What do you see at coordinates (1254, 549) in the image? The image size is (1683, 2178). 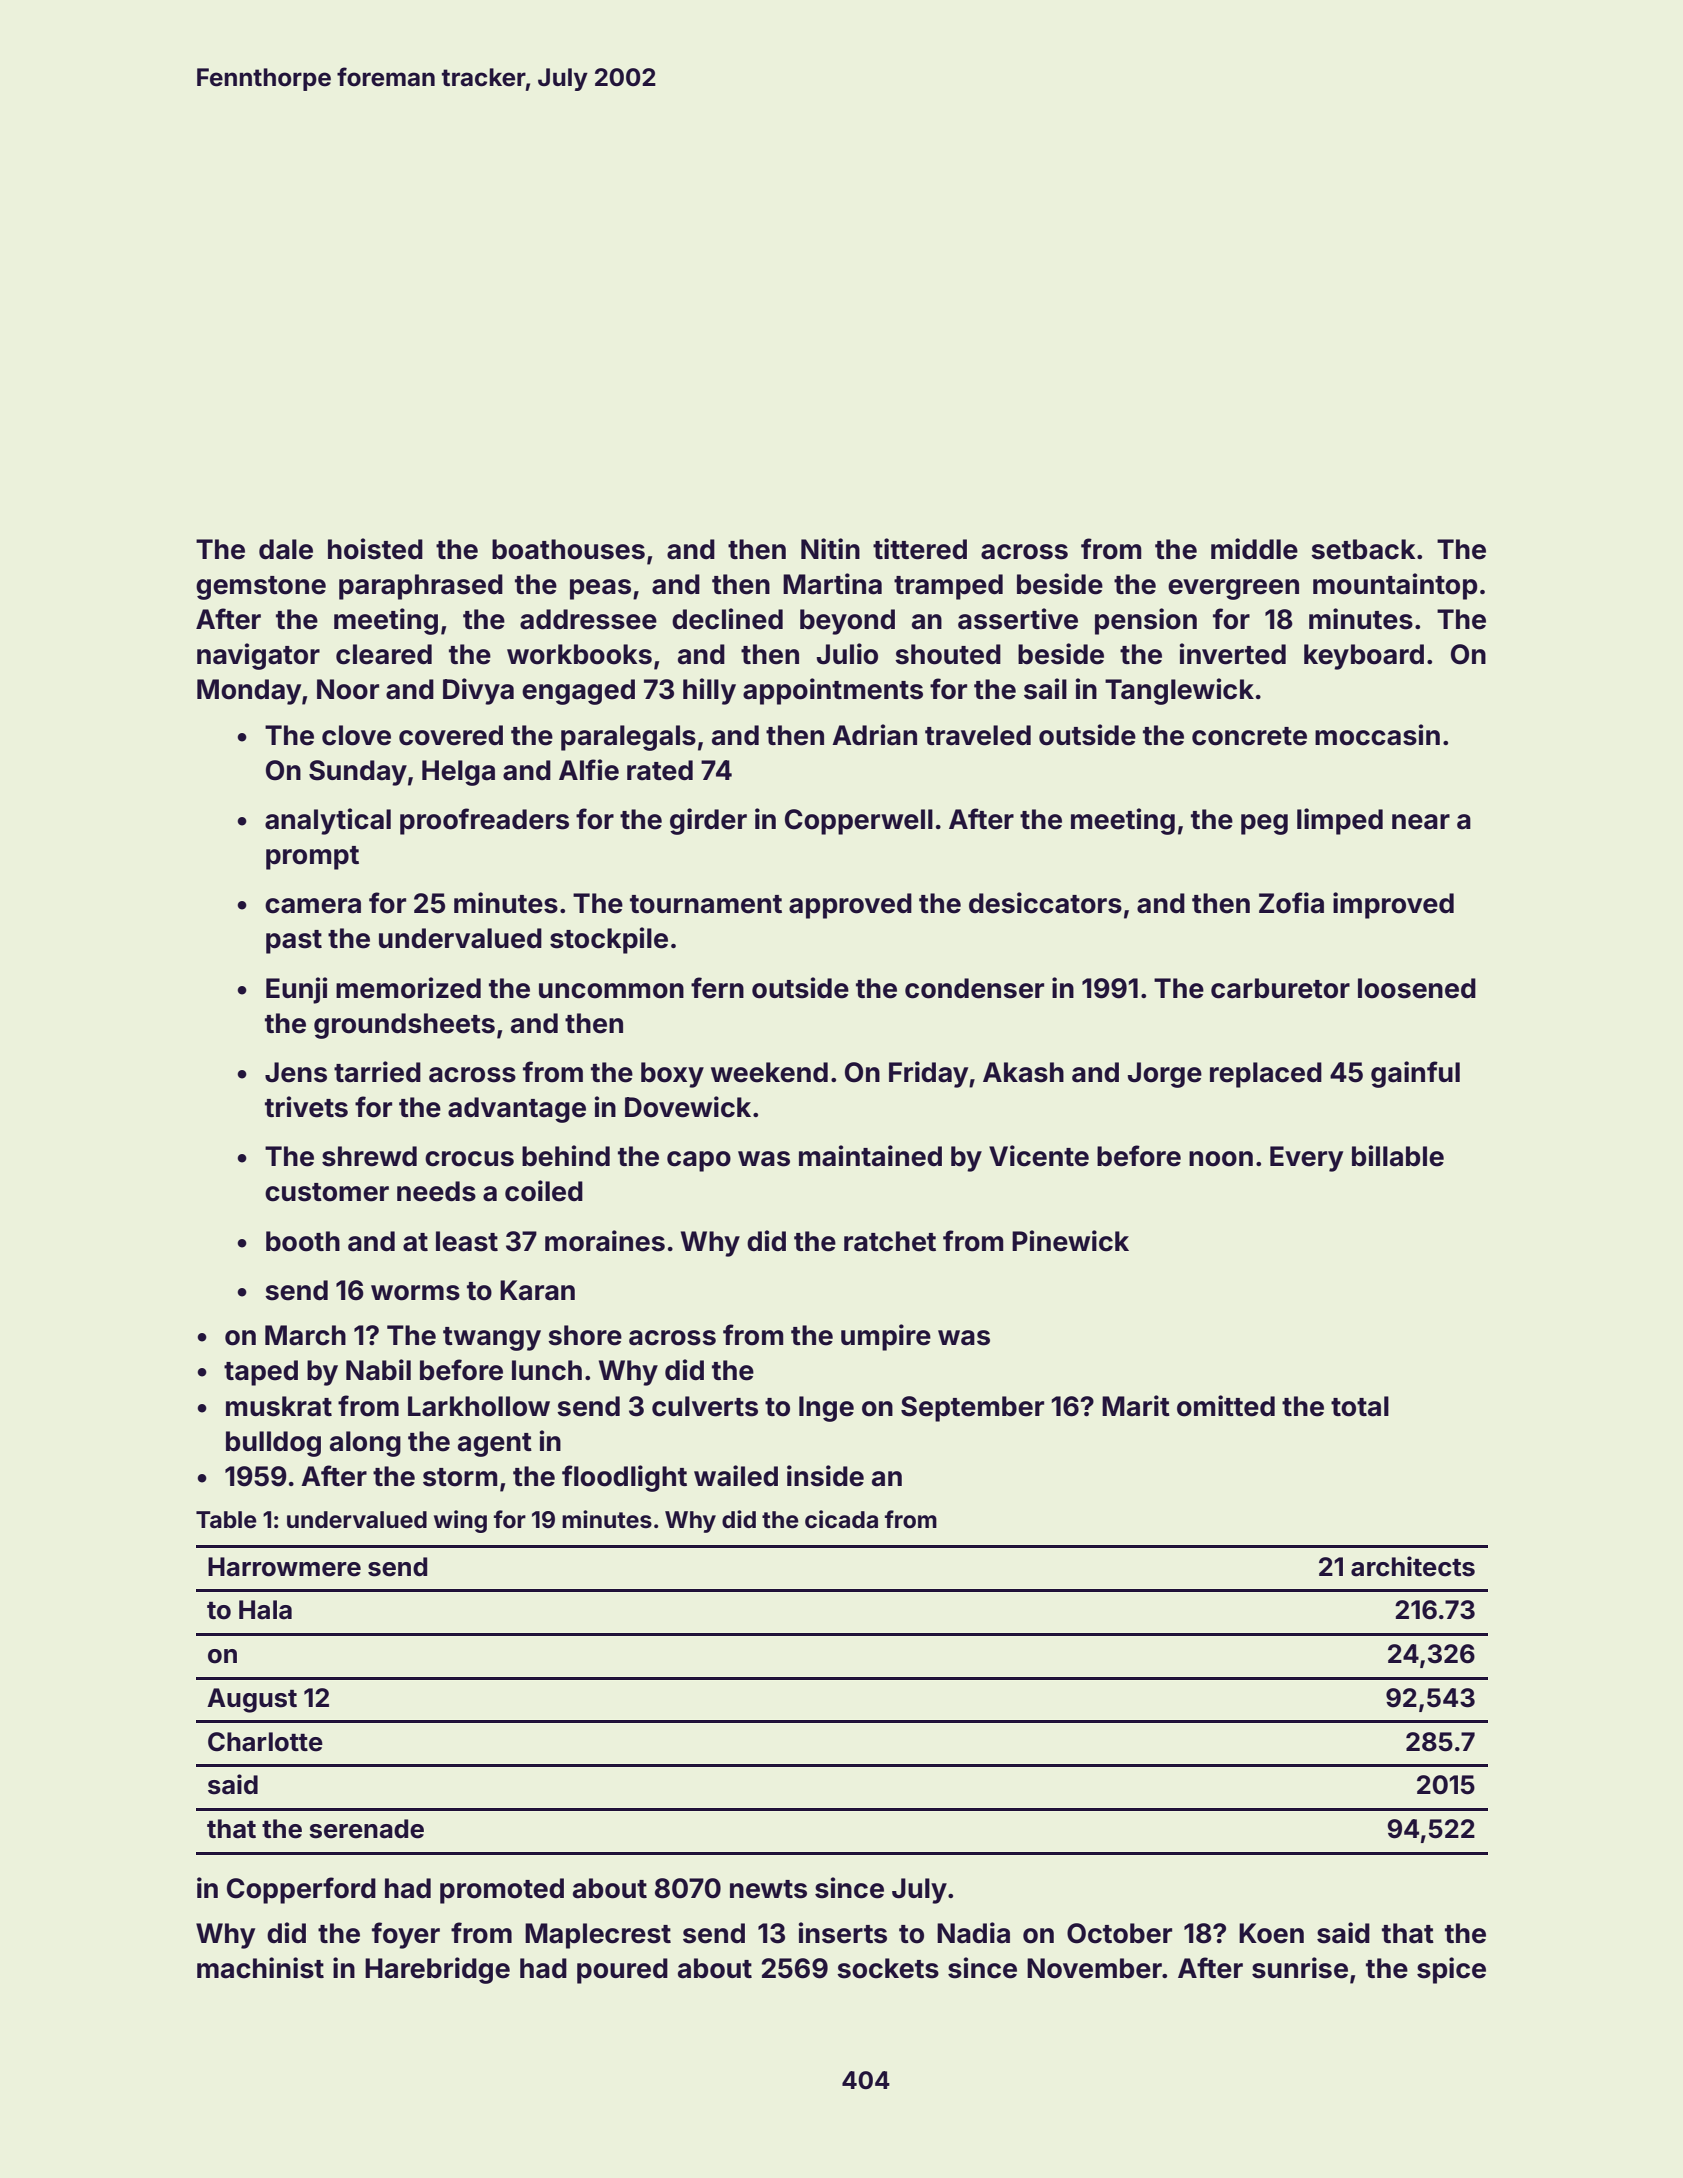 I see `middle` at bounding box center [1254, 549].
